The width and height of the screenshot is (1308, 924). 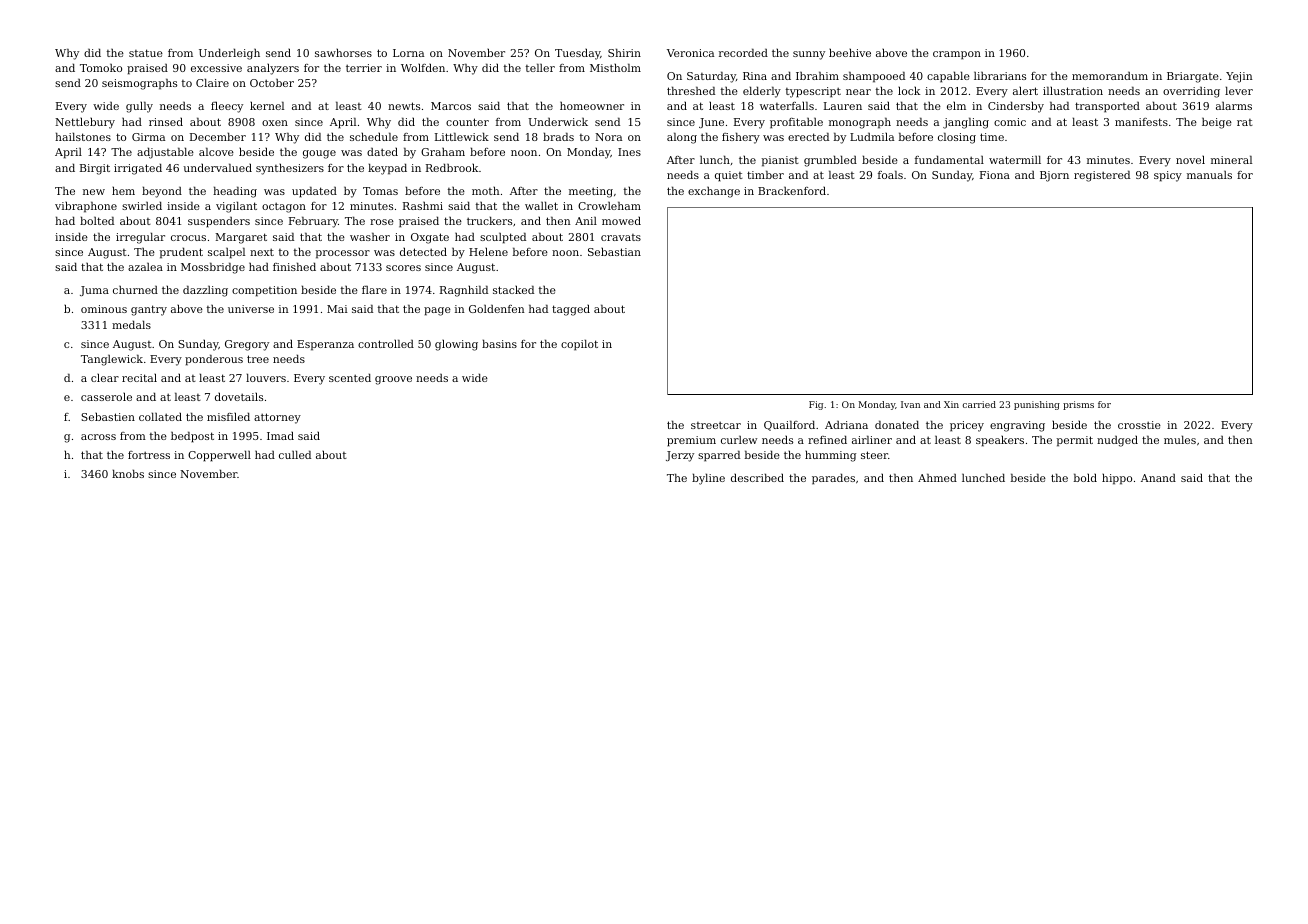 I want to click on crampon, so click(x=957, y=55).
